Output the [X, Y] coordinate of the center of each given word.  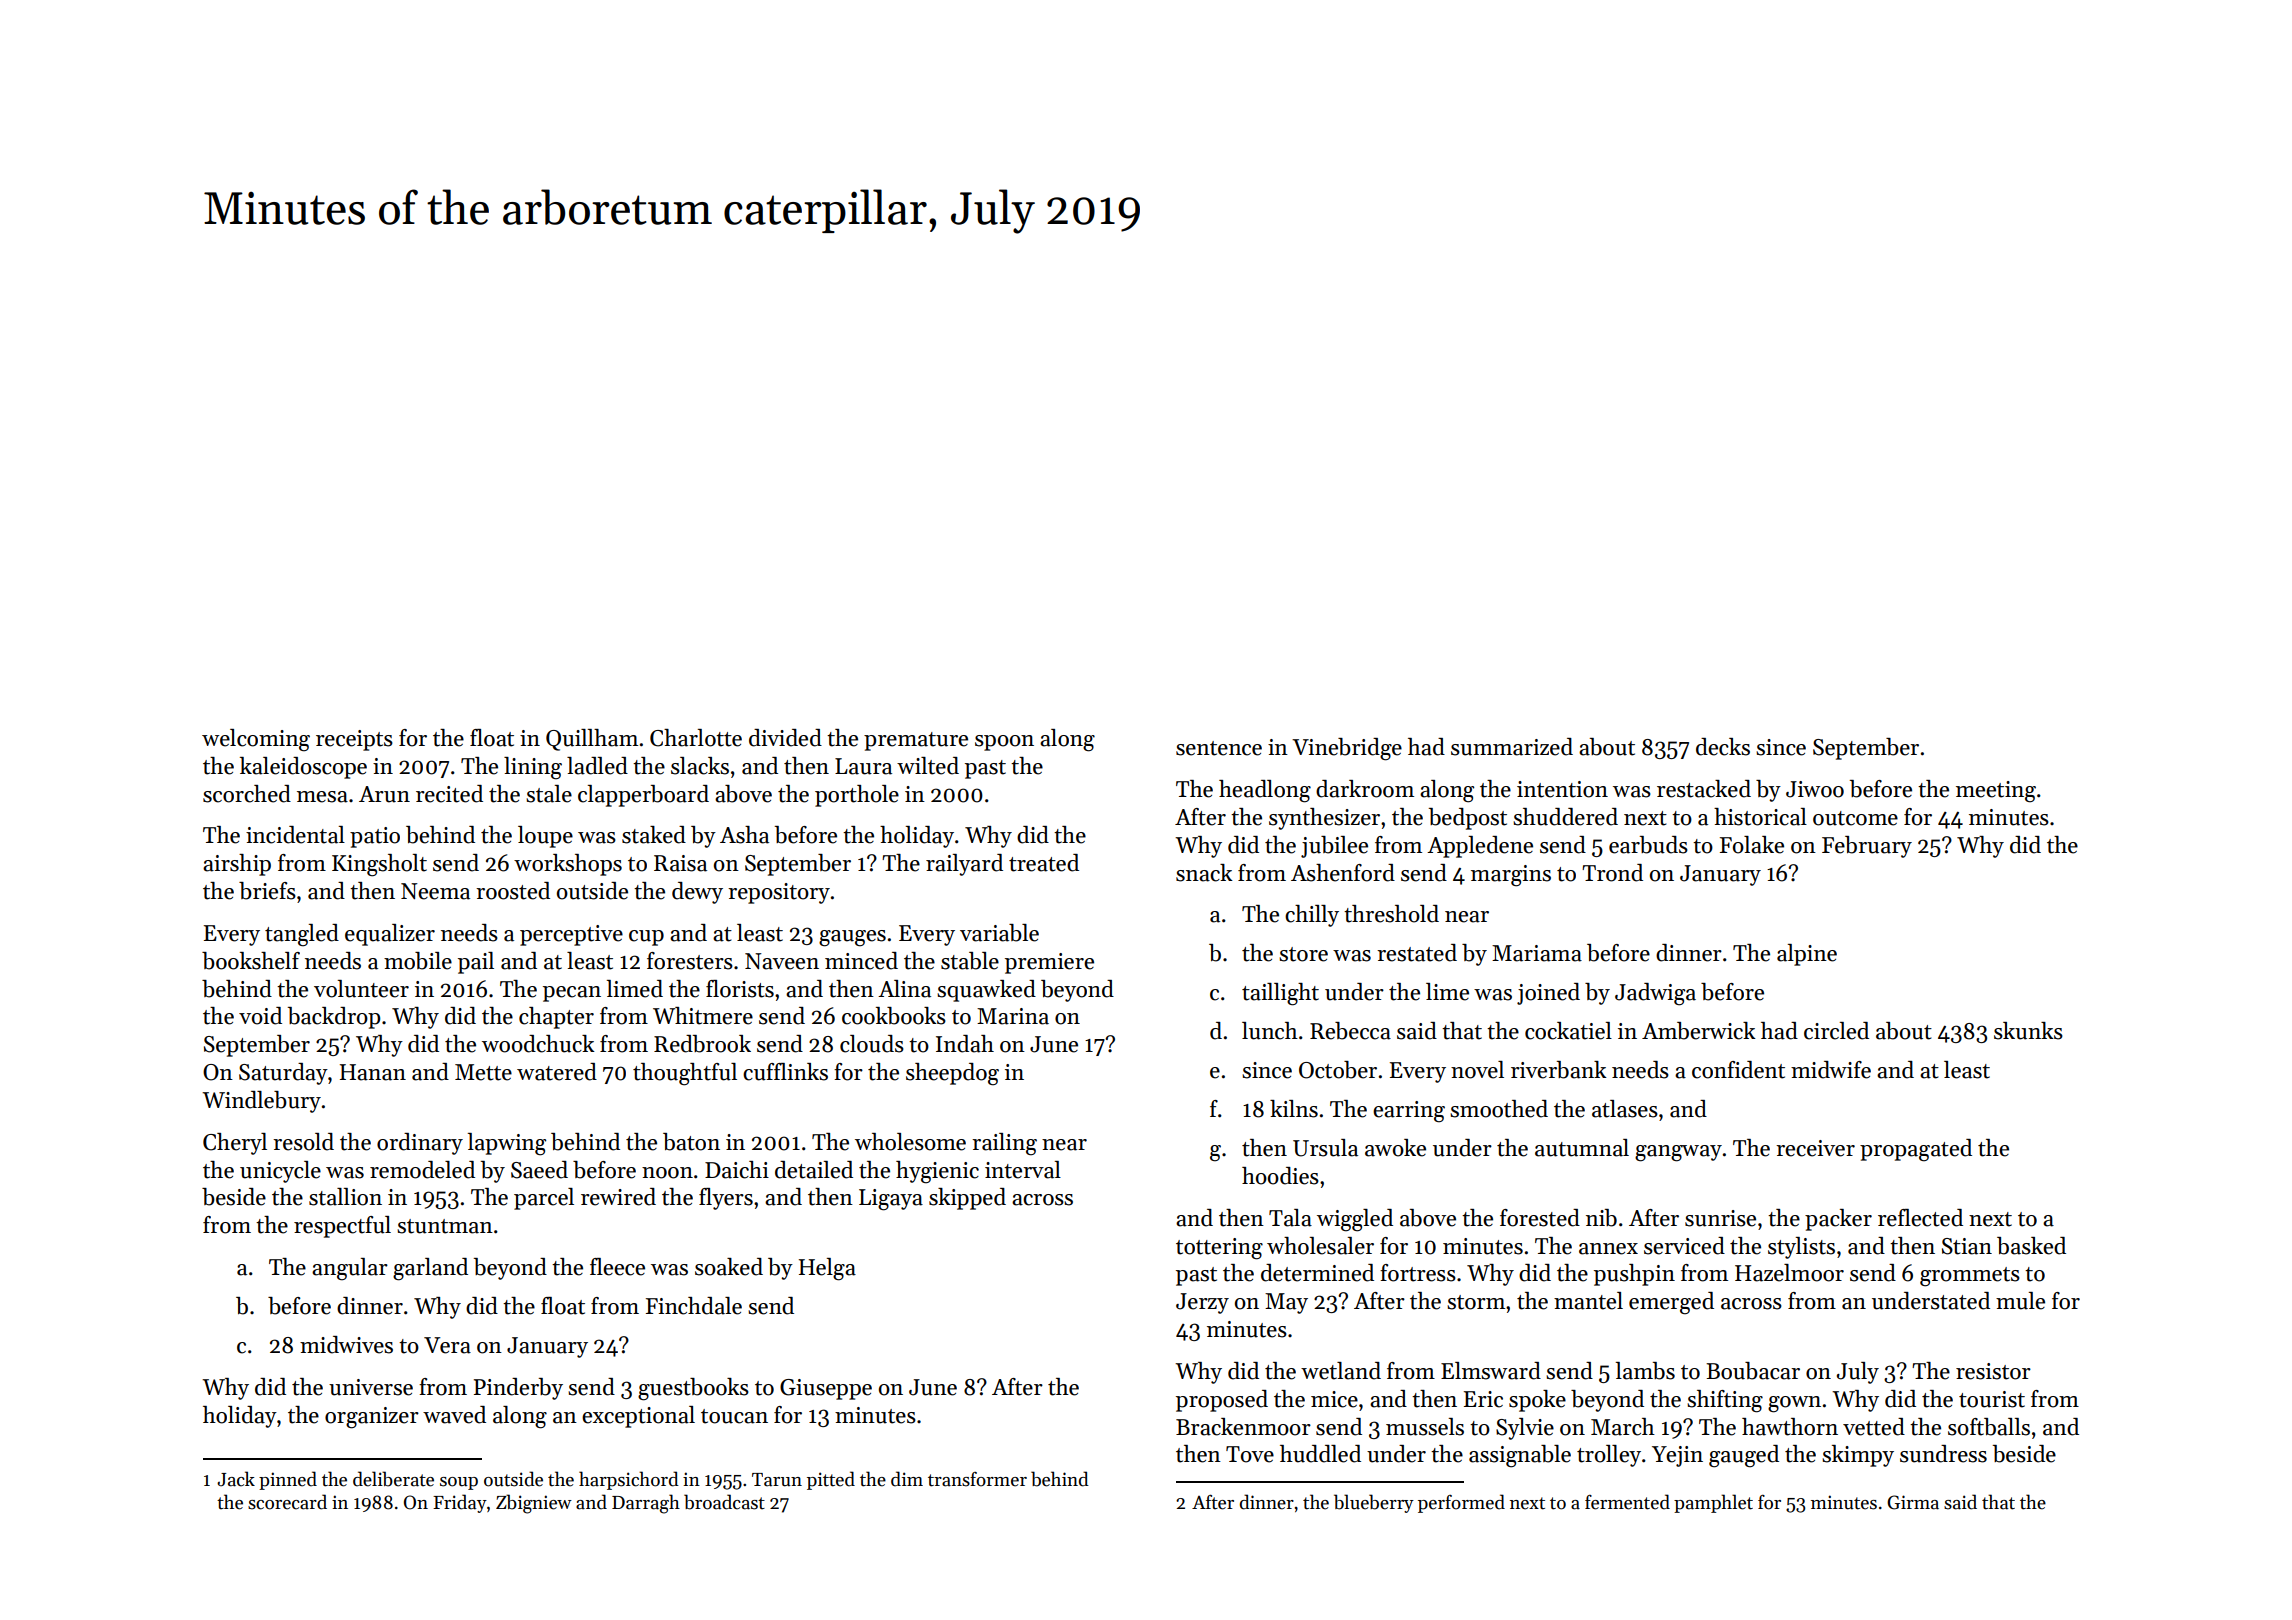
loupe [545, 837]
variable [999, 933]
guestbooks [693, 1389]
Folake [1752, 845]
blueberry [1374, 1503]
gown [1794, 1404]
